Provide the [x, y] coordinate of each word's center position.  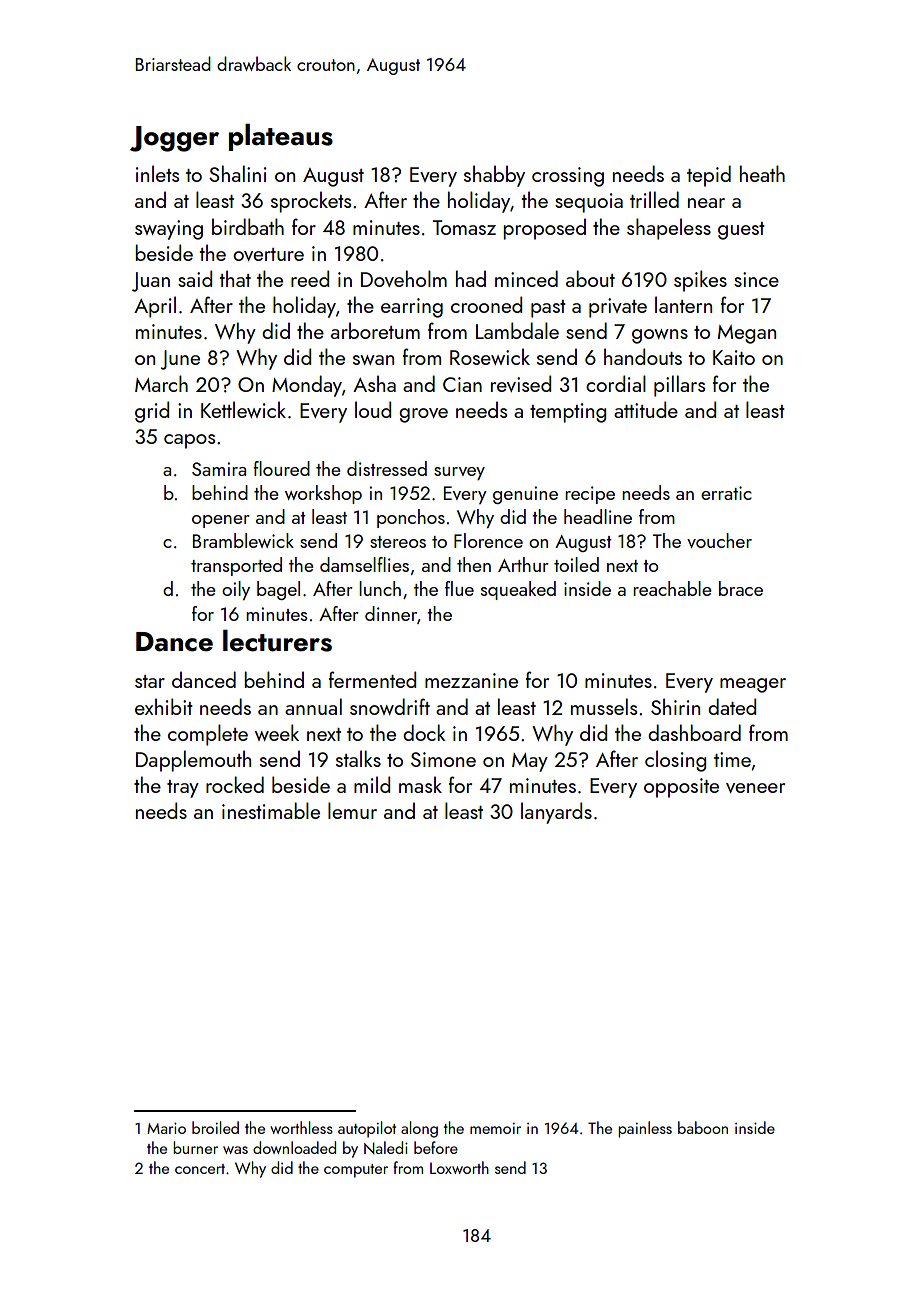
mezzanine [471, 680]
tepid [709, 176]
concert [200, 1169]
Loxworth [459, 1167]
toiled [576, 564]
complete [208, 735]
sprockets [311, 202]
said [195, 278]
